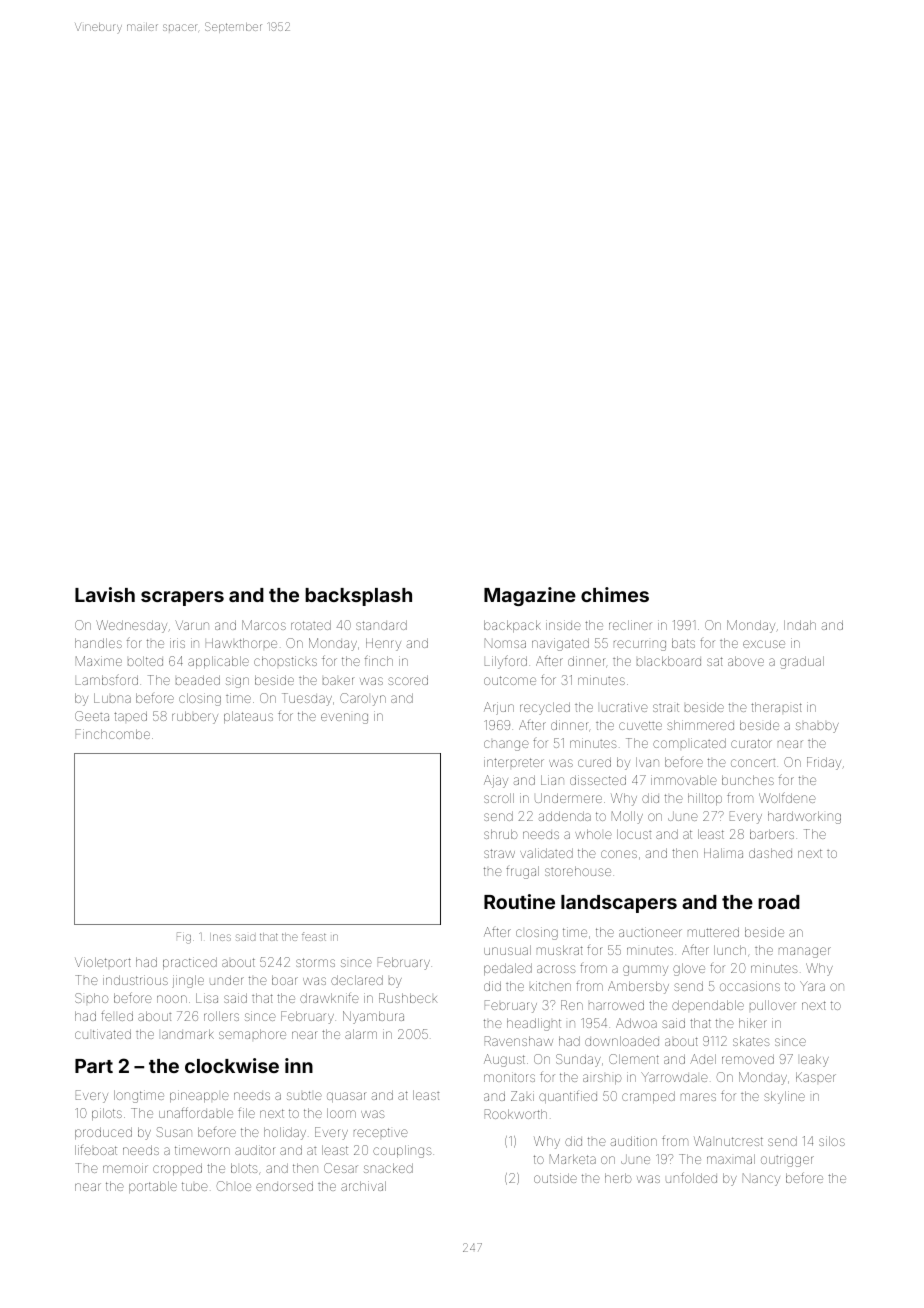 This screenshot has width=924, height=1308. What do you see at coordinates (751, 1041) in the screenshot?
I see `skates` at bounding box center [751, 1041].
